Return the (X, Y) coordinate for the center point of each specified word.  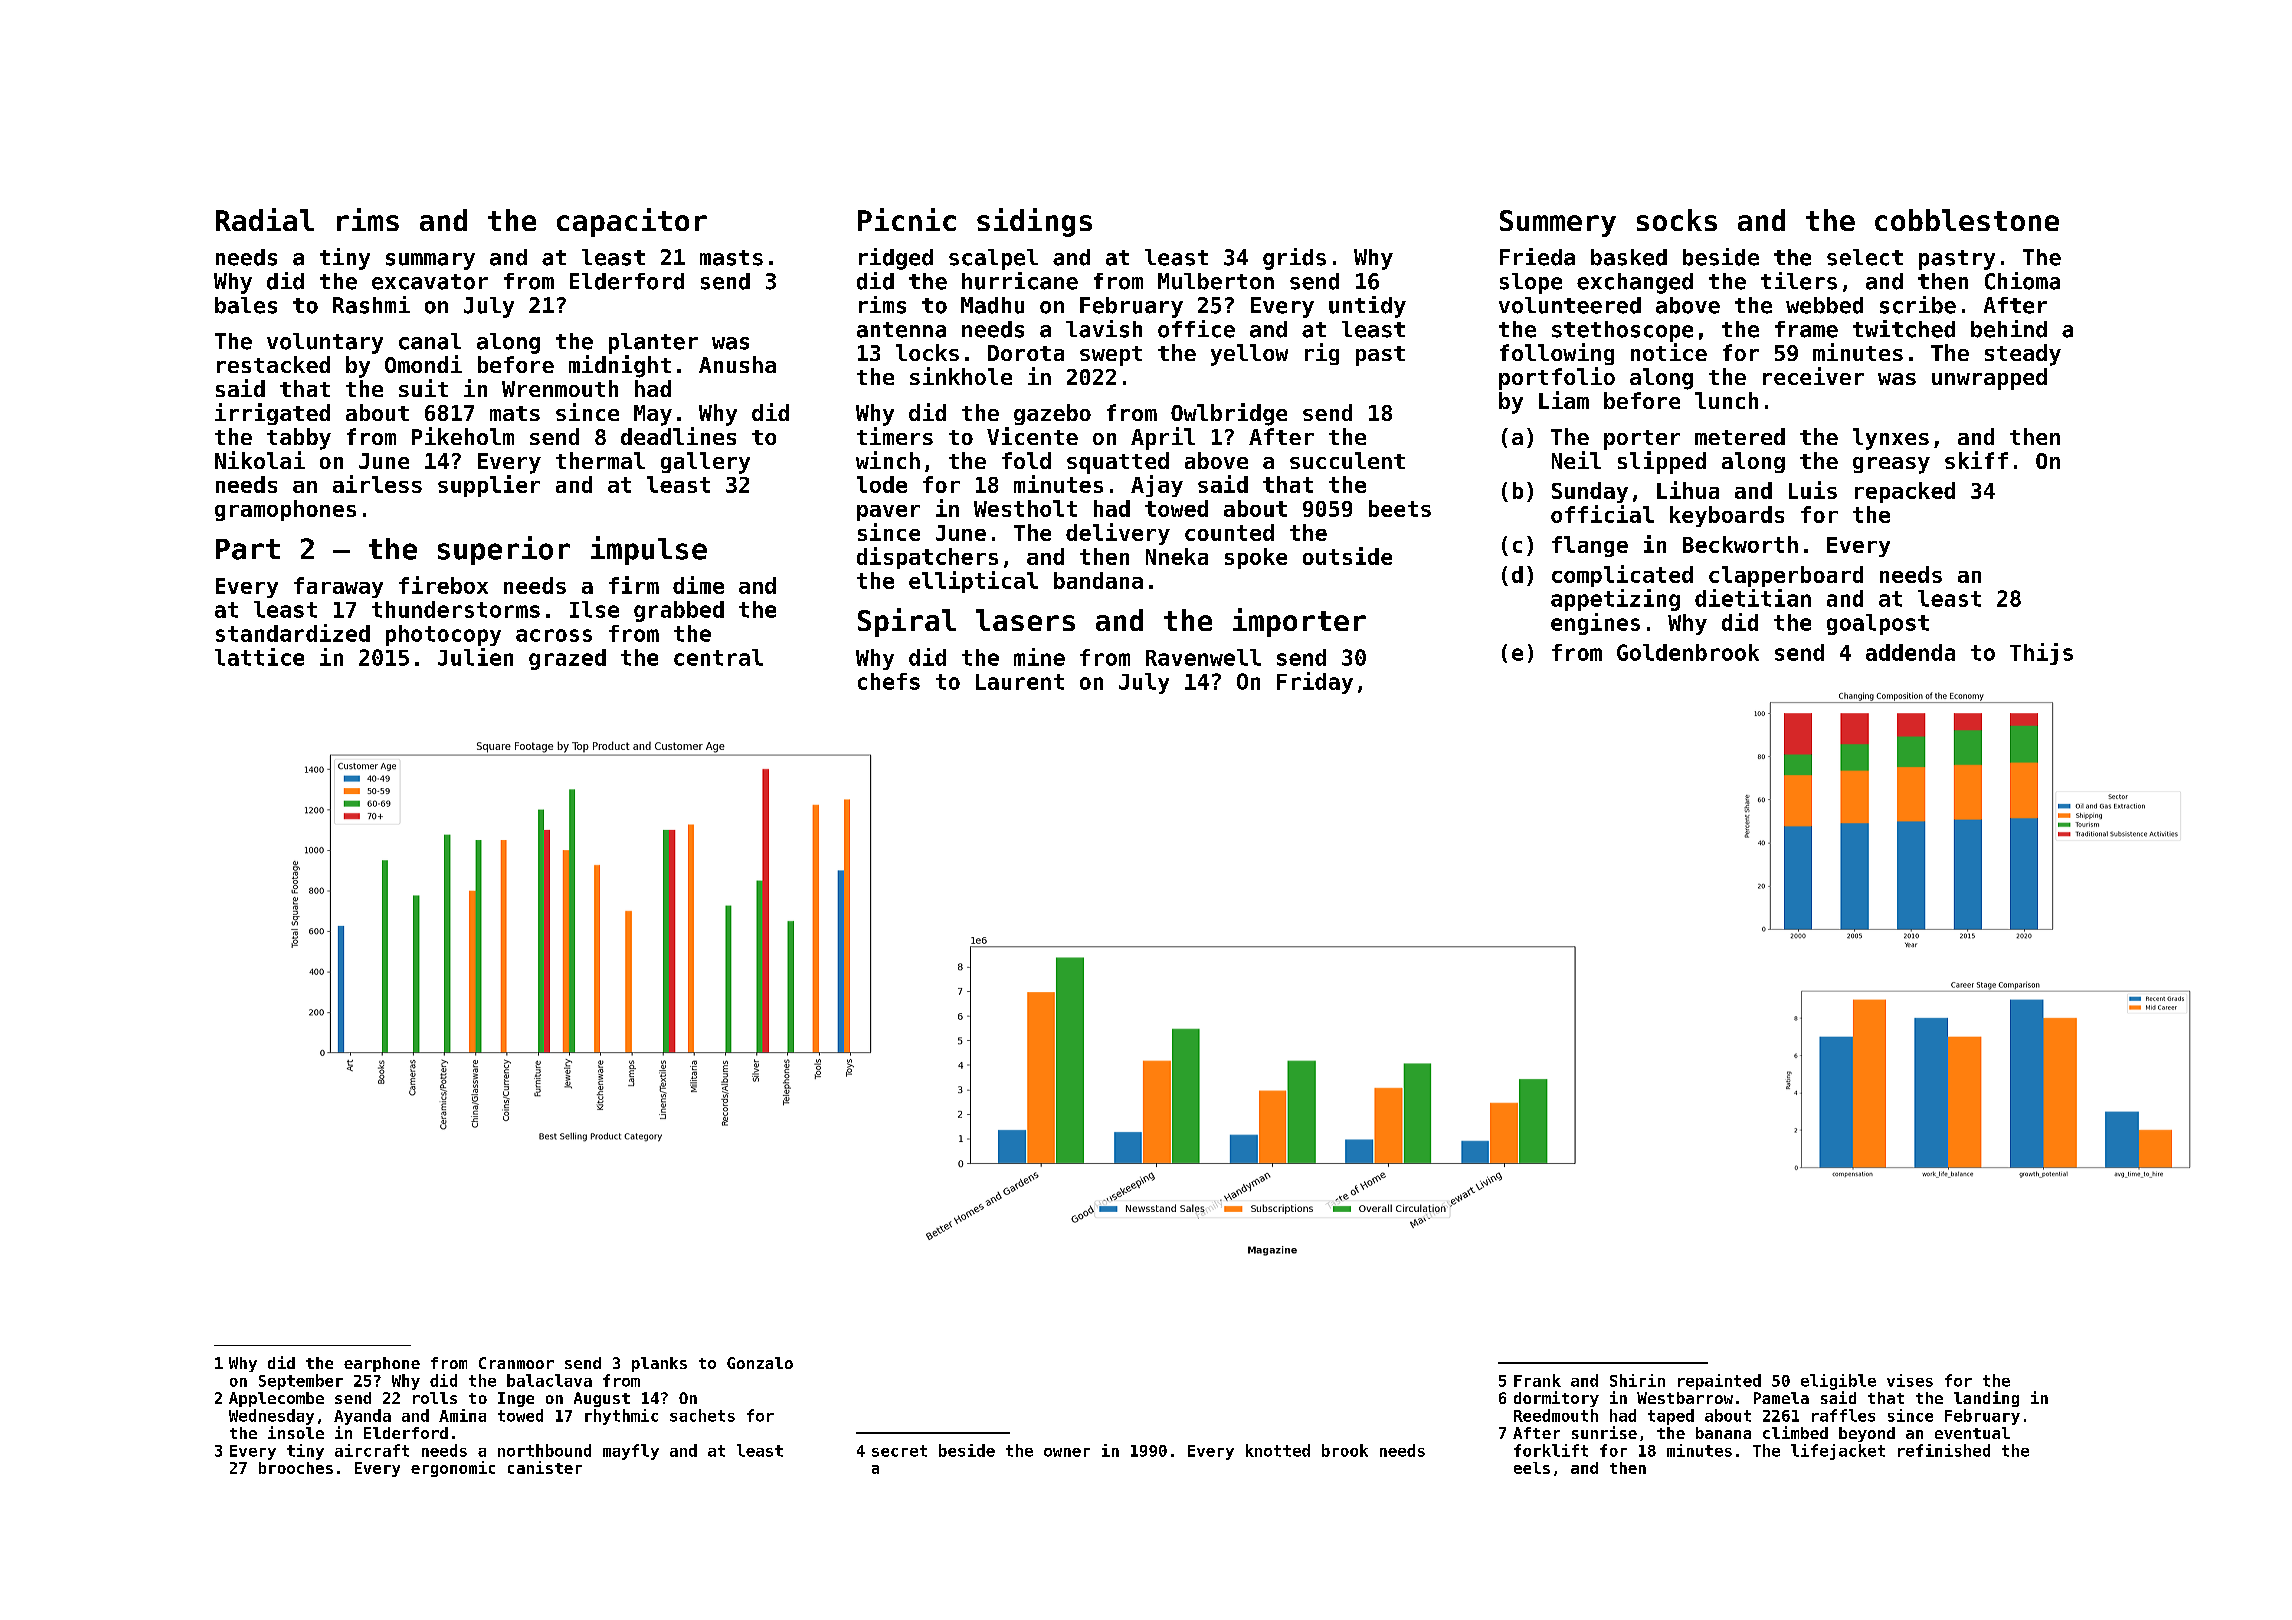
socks (1677, 220)
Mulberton (1216, 281)
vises (1910, 1380)
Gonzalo (760, 1363)
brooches (296, 1468)
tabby (299, 439)
